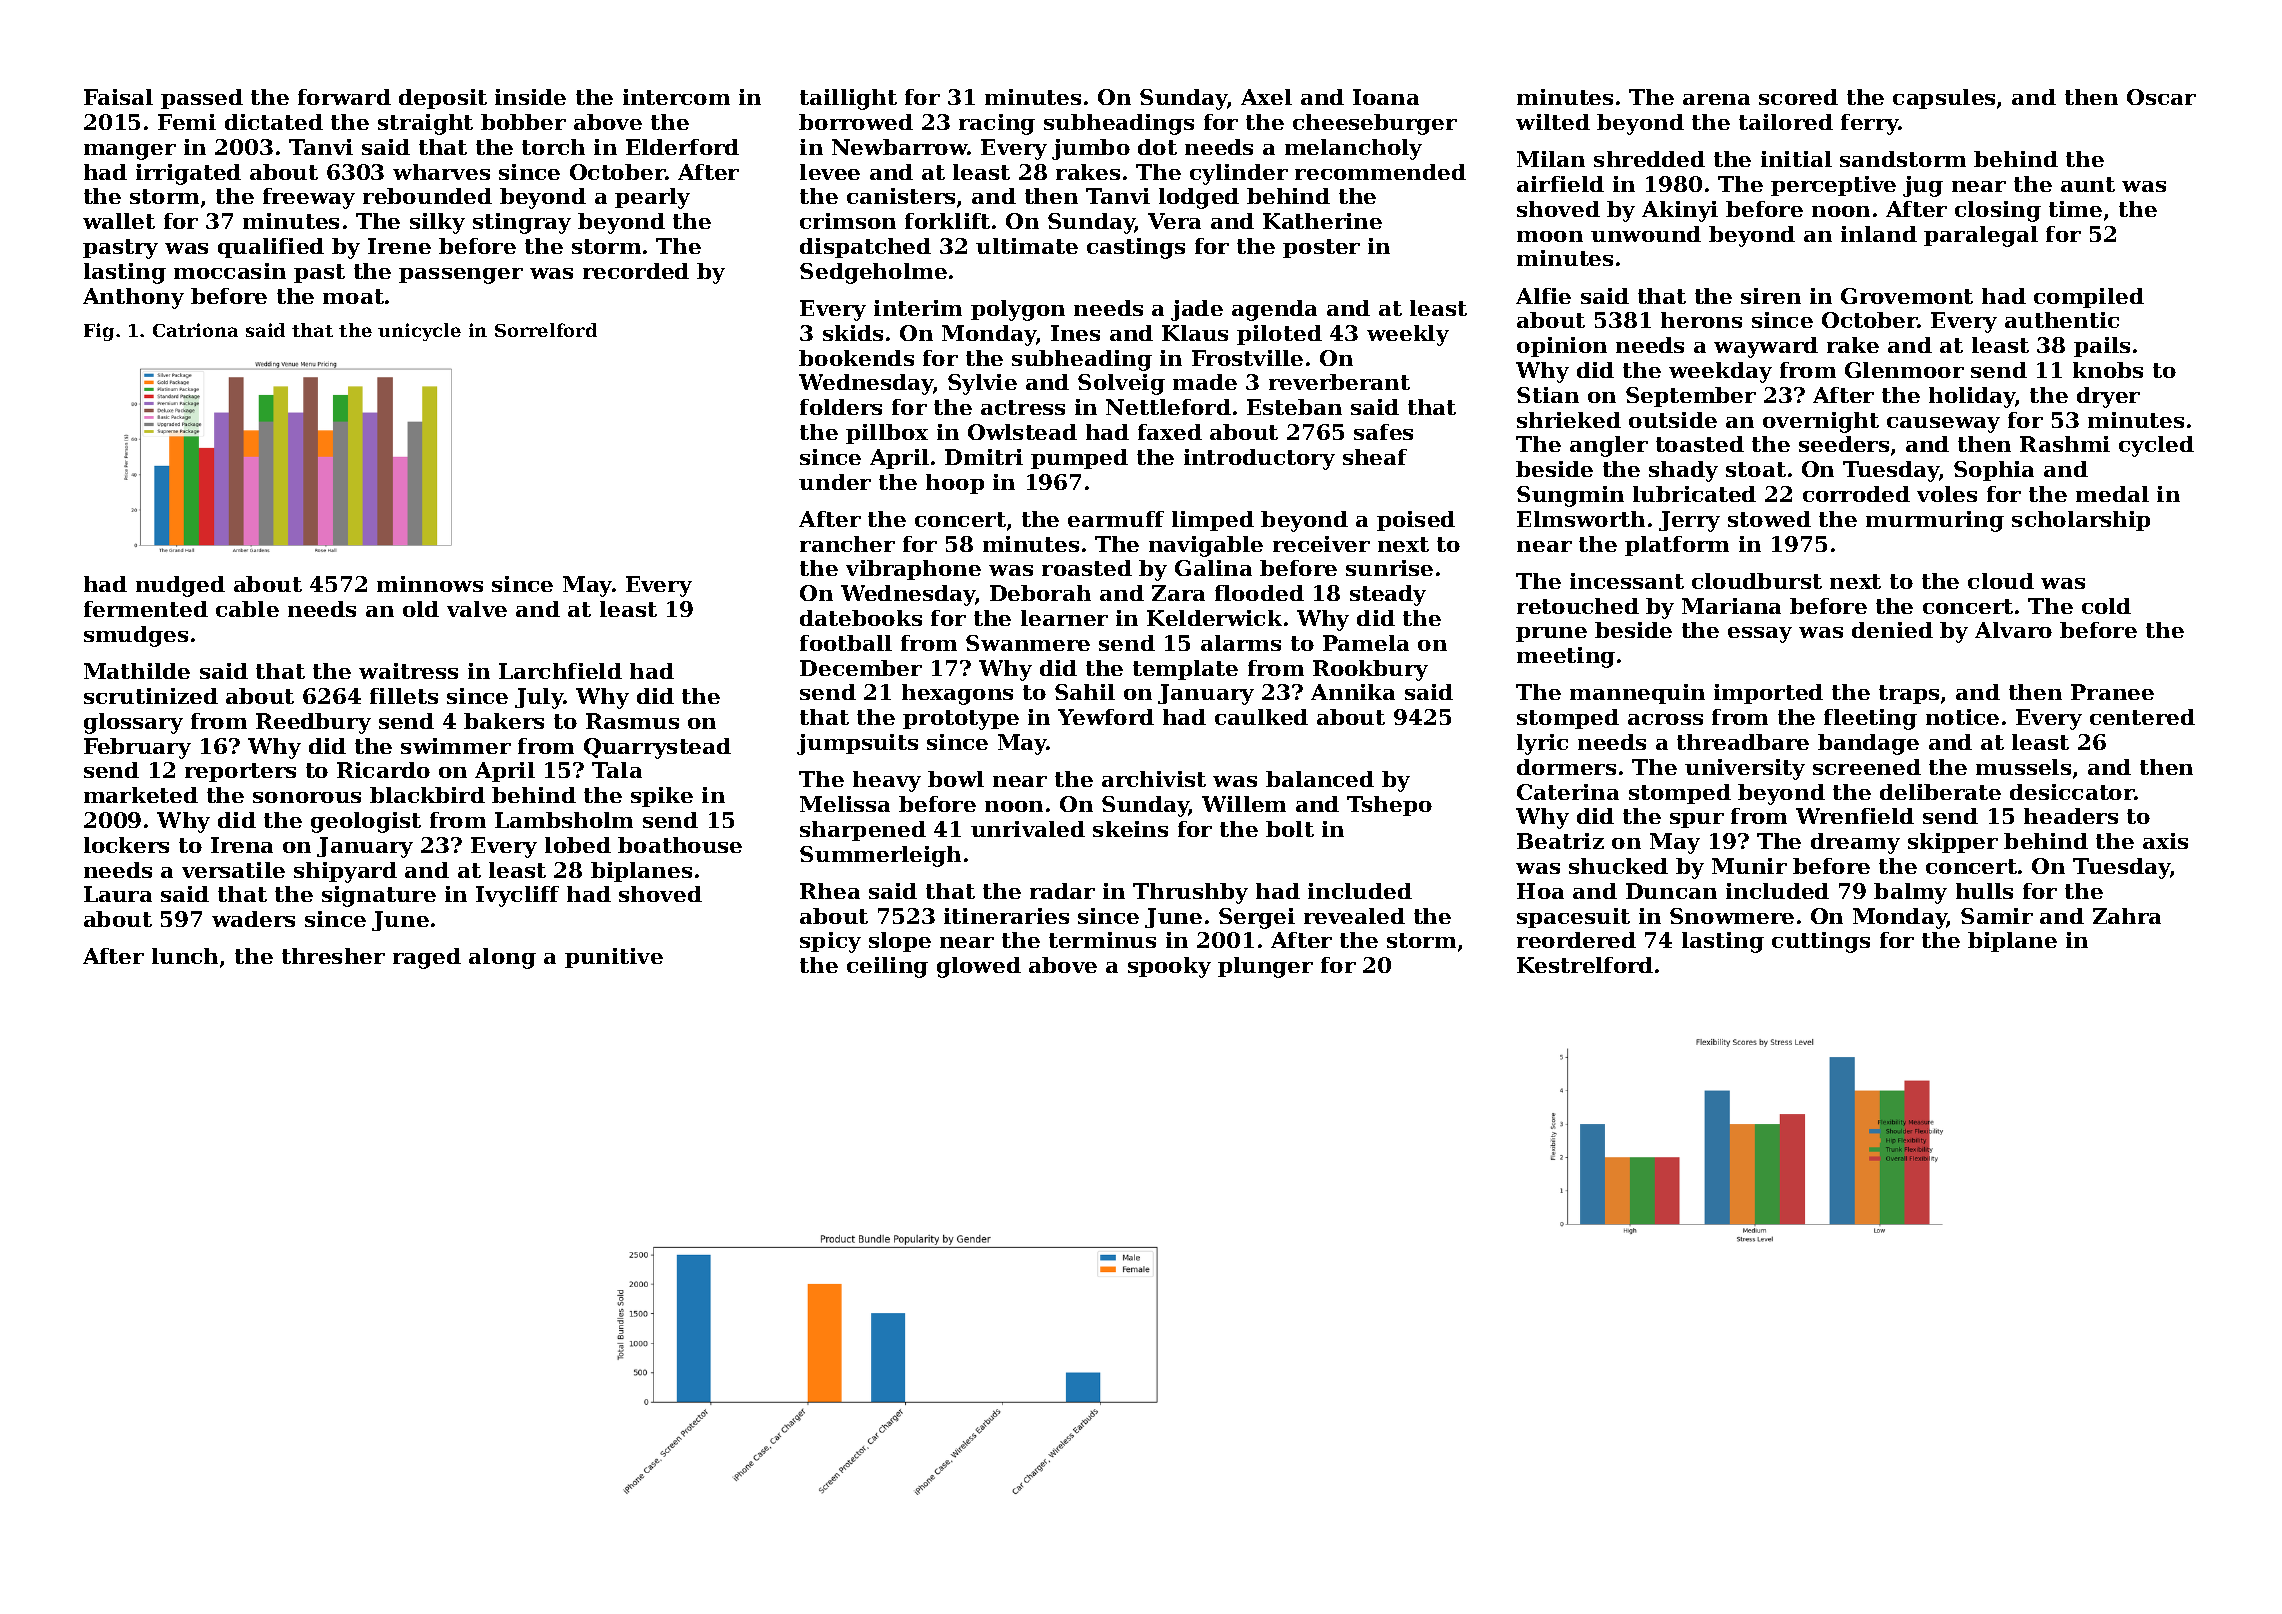 The height and width of the page is (1614, 2282). I want to click on essay, so click(1760, 635).
